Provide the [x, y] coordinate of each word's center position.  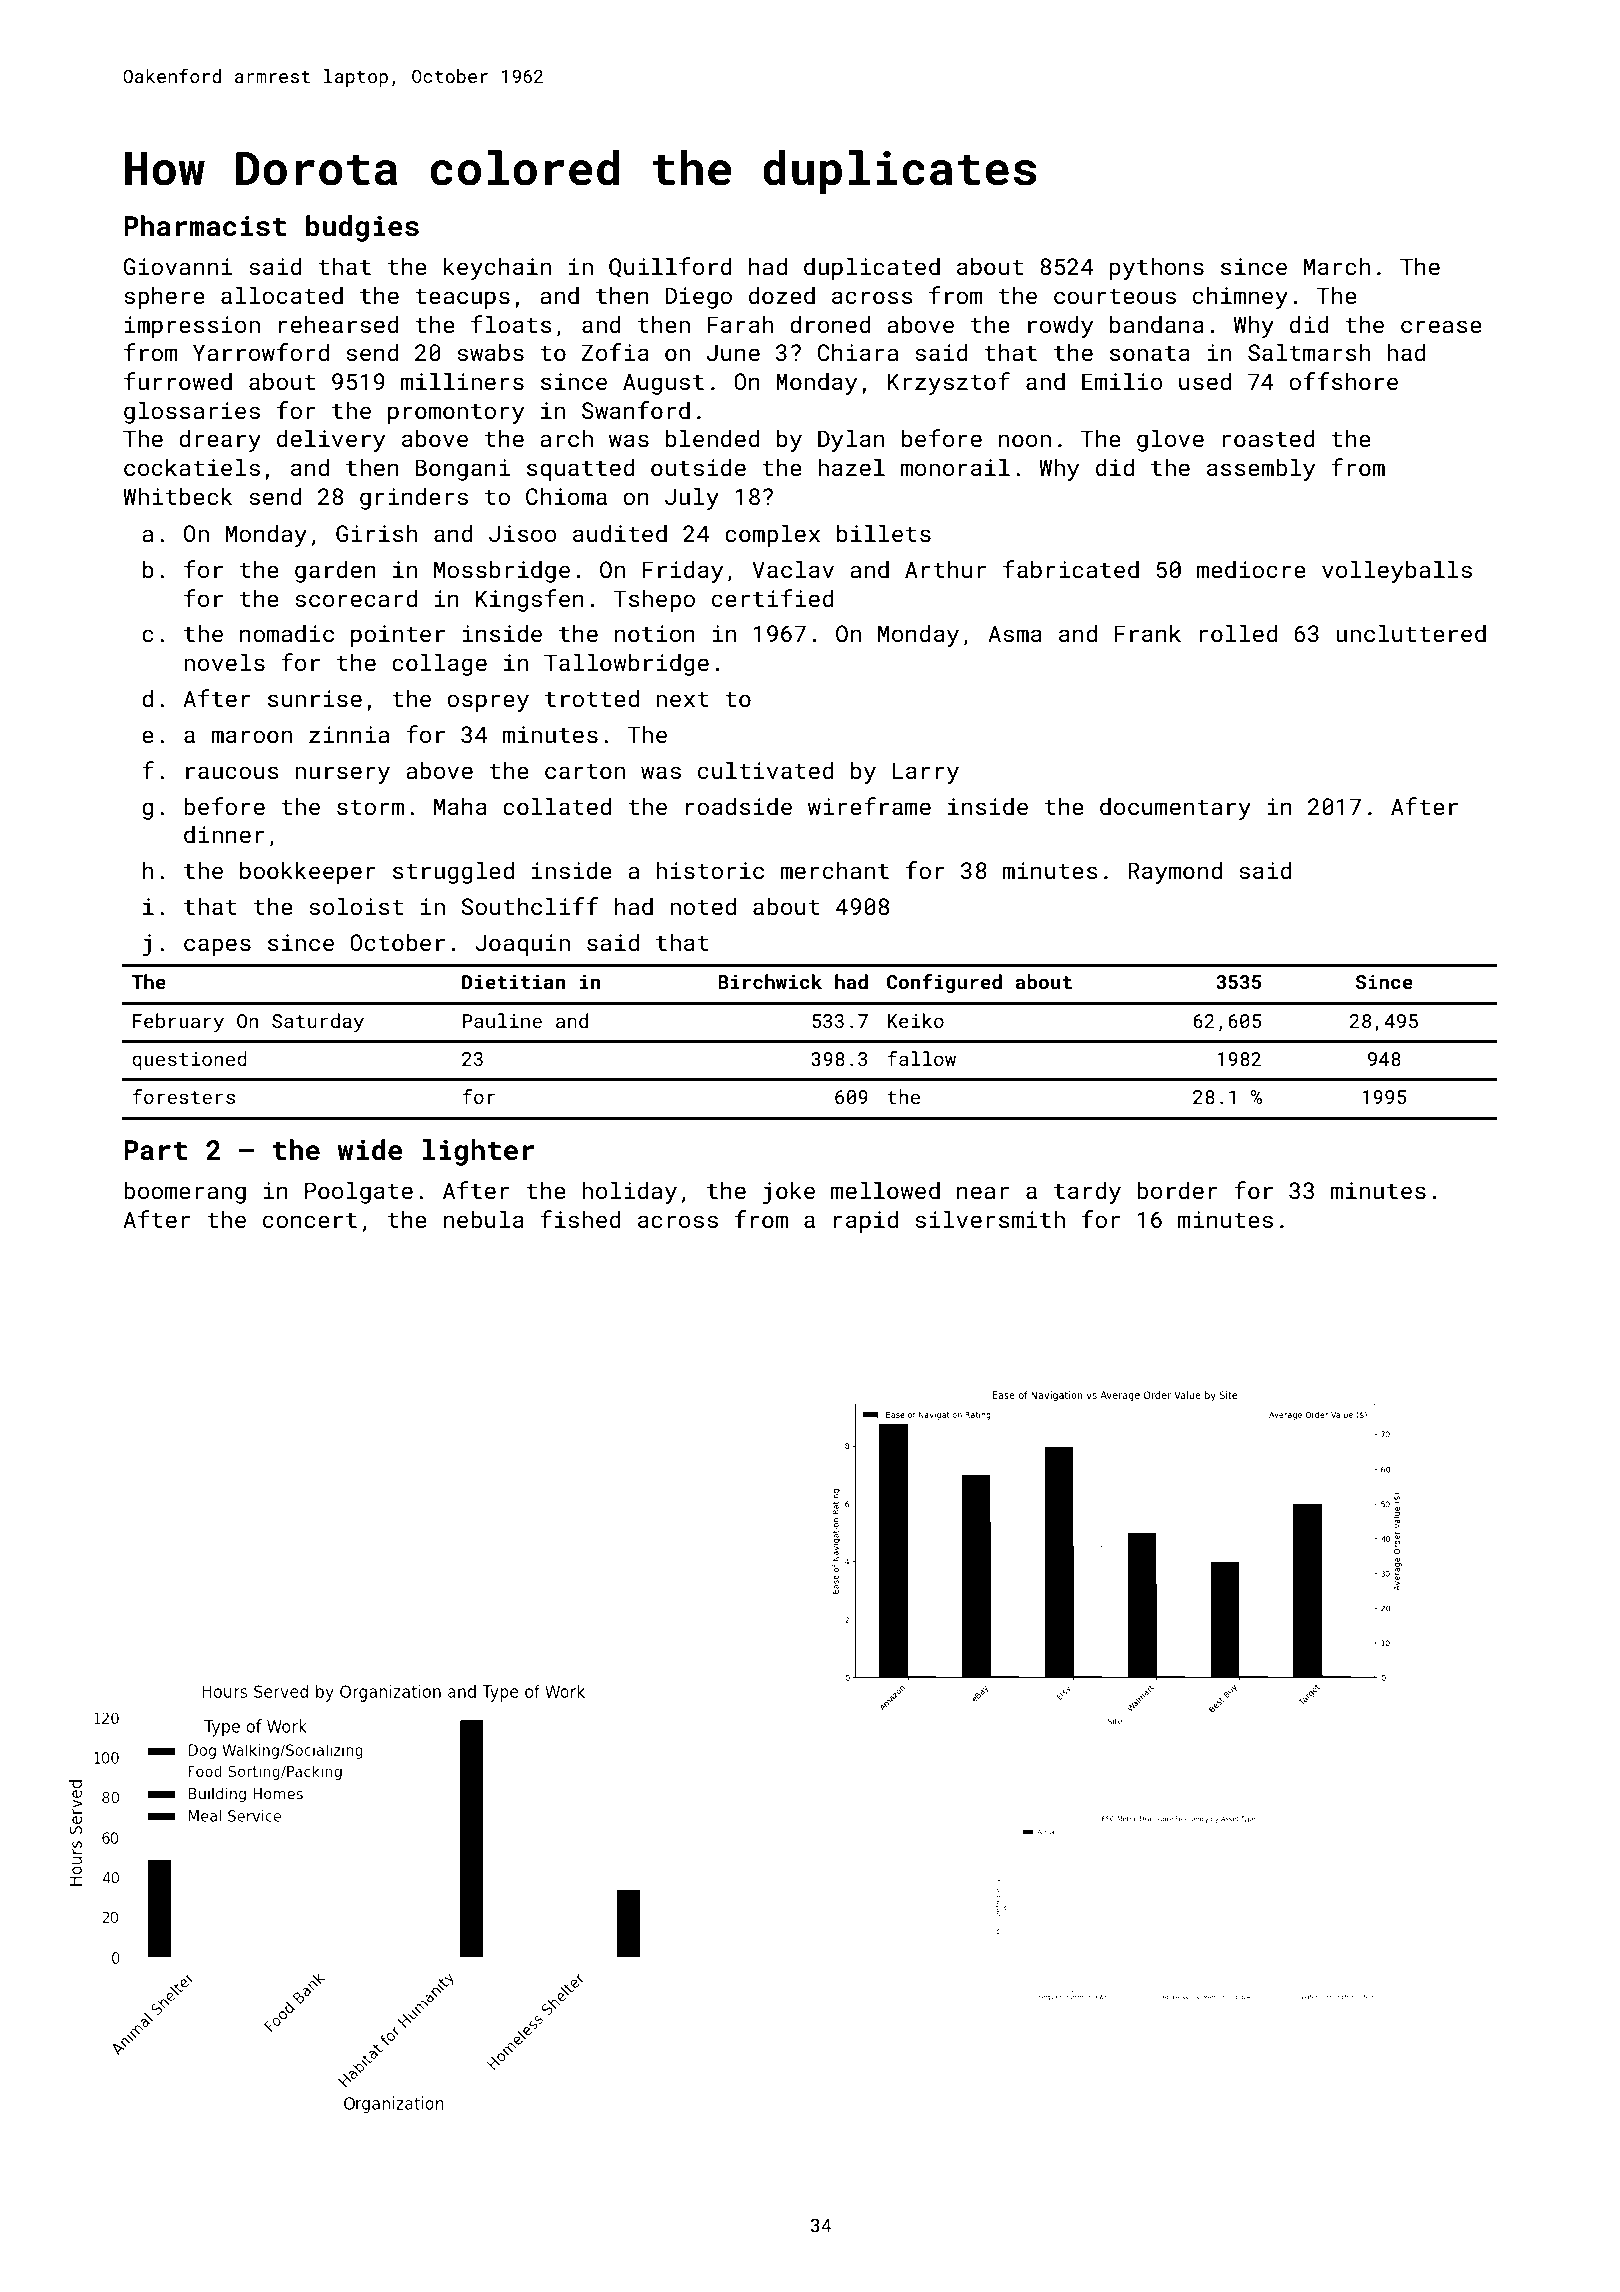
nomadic [287, 633]
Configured [944, 983]
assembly [1261, 469]
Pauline [502, 1020]
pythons [1157, 268]
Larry [926, 773]
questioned [189, 1060]
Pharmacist [205, 226]
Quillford [670, 267]
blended [713, 438]
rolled [1238, 633]
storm [370, 807]
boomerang [185, 1192]
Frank [1147, 633]
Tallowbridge [626, 664]
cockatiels [192, 467]
